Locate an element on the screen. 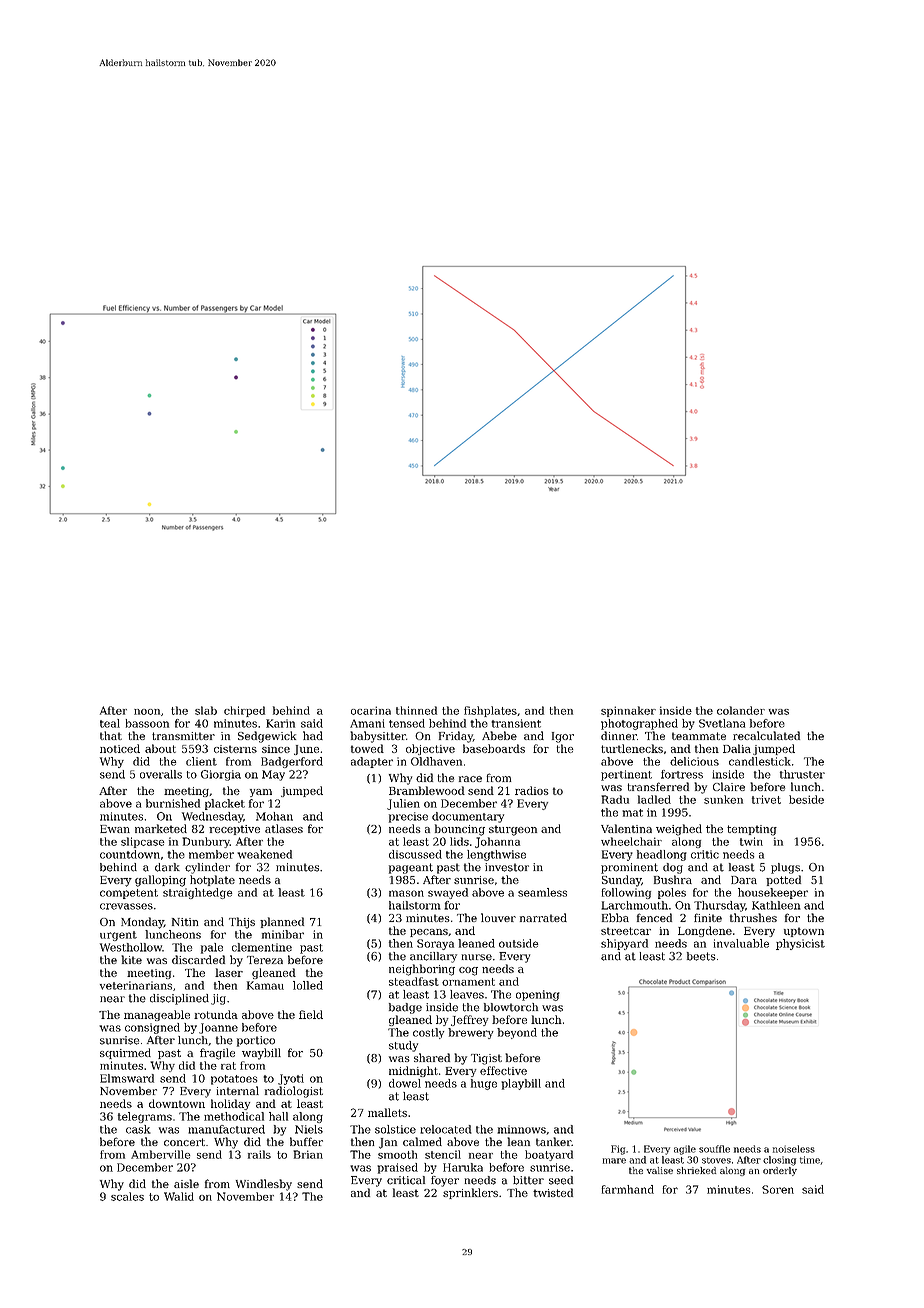 The height and width of the screenshot is (1308, 924). beets is located at coordinates (701, 956).
